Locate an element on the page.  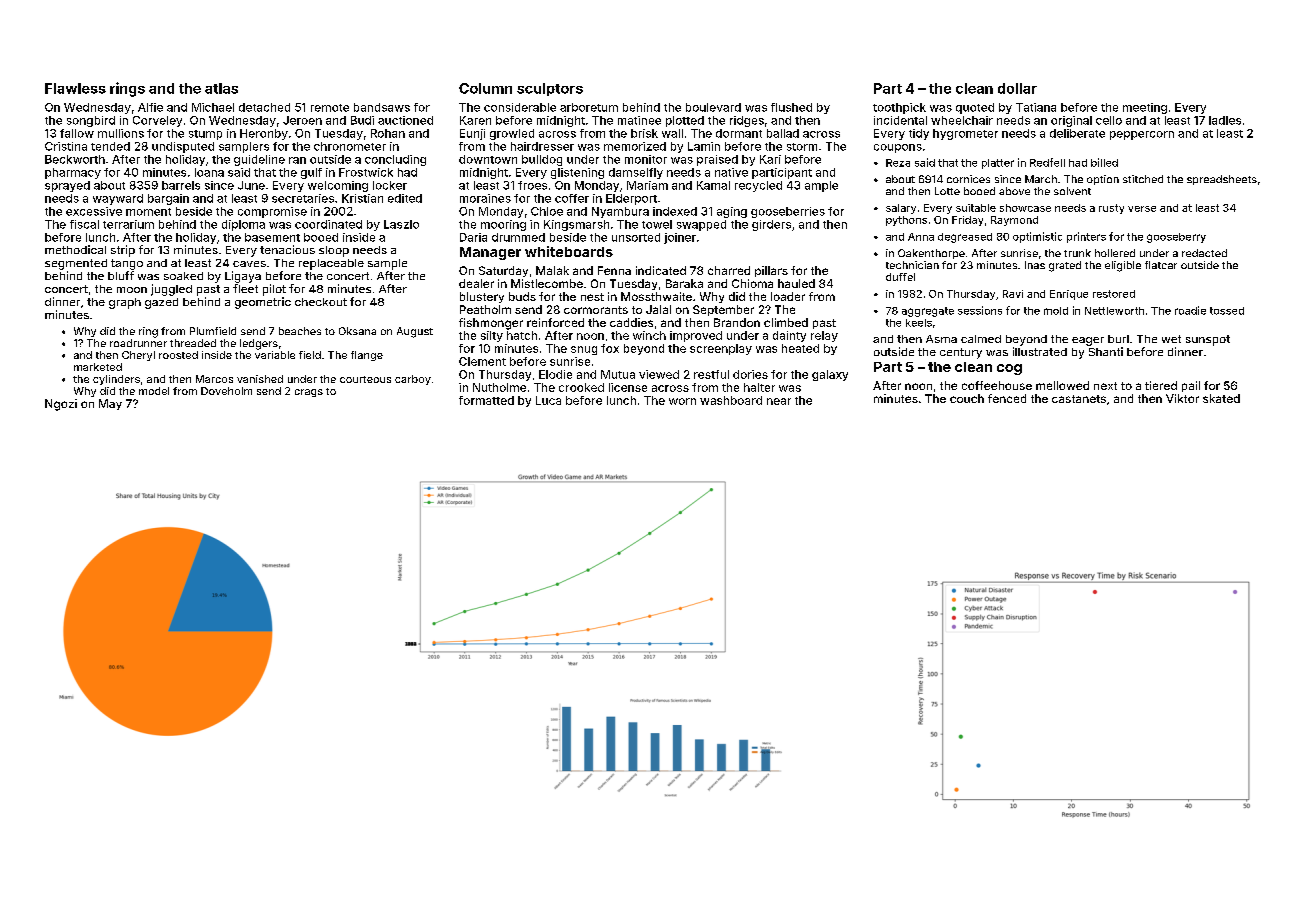
castanets is located at coordinates (1079, 399).
